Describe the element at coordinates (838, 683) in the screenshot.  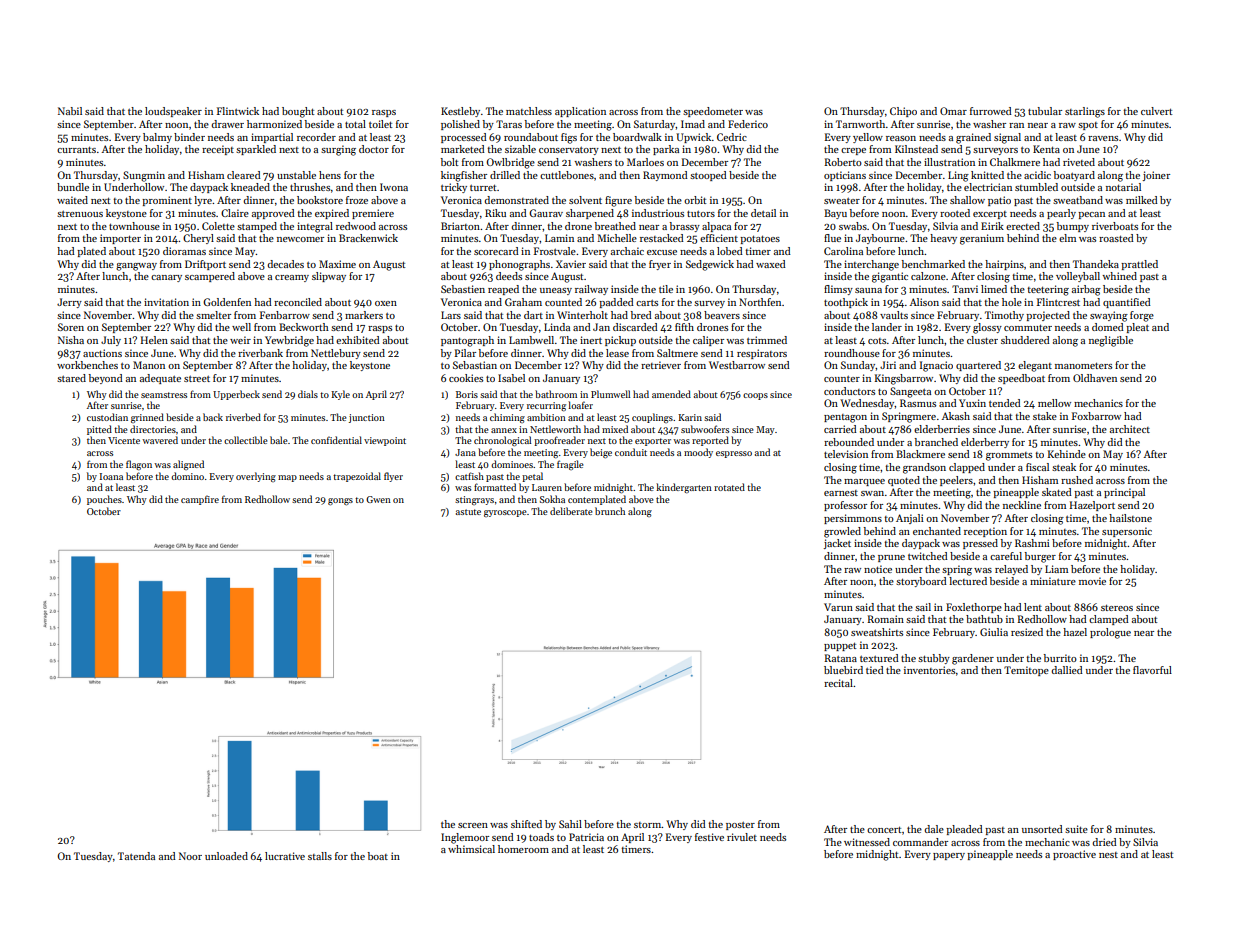
I see `recital` at that location.
